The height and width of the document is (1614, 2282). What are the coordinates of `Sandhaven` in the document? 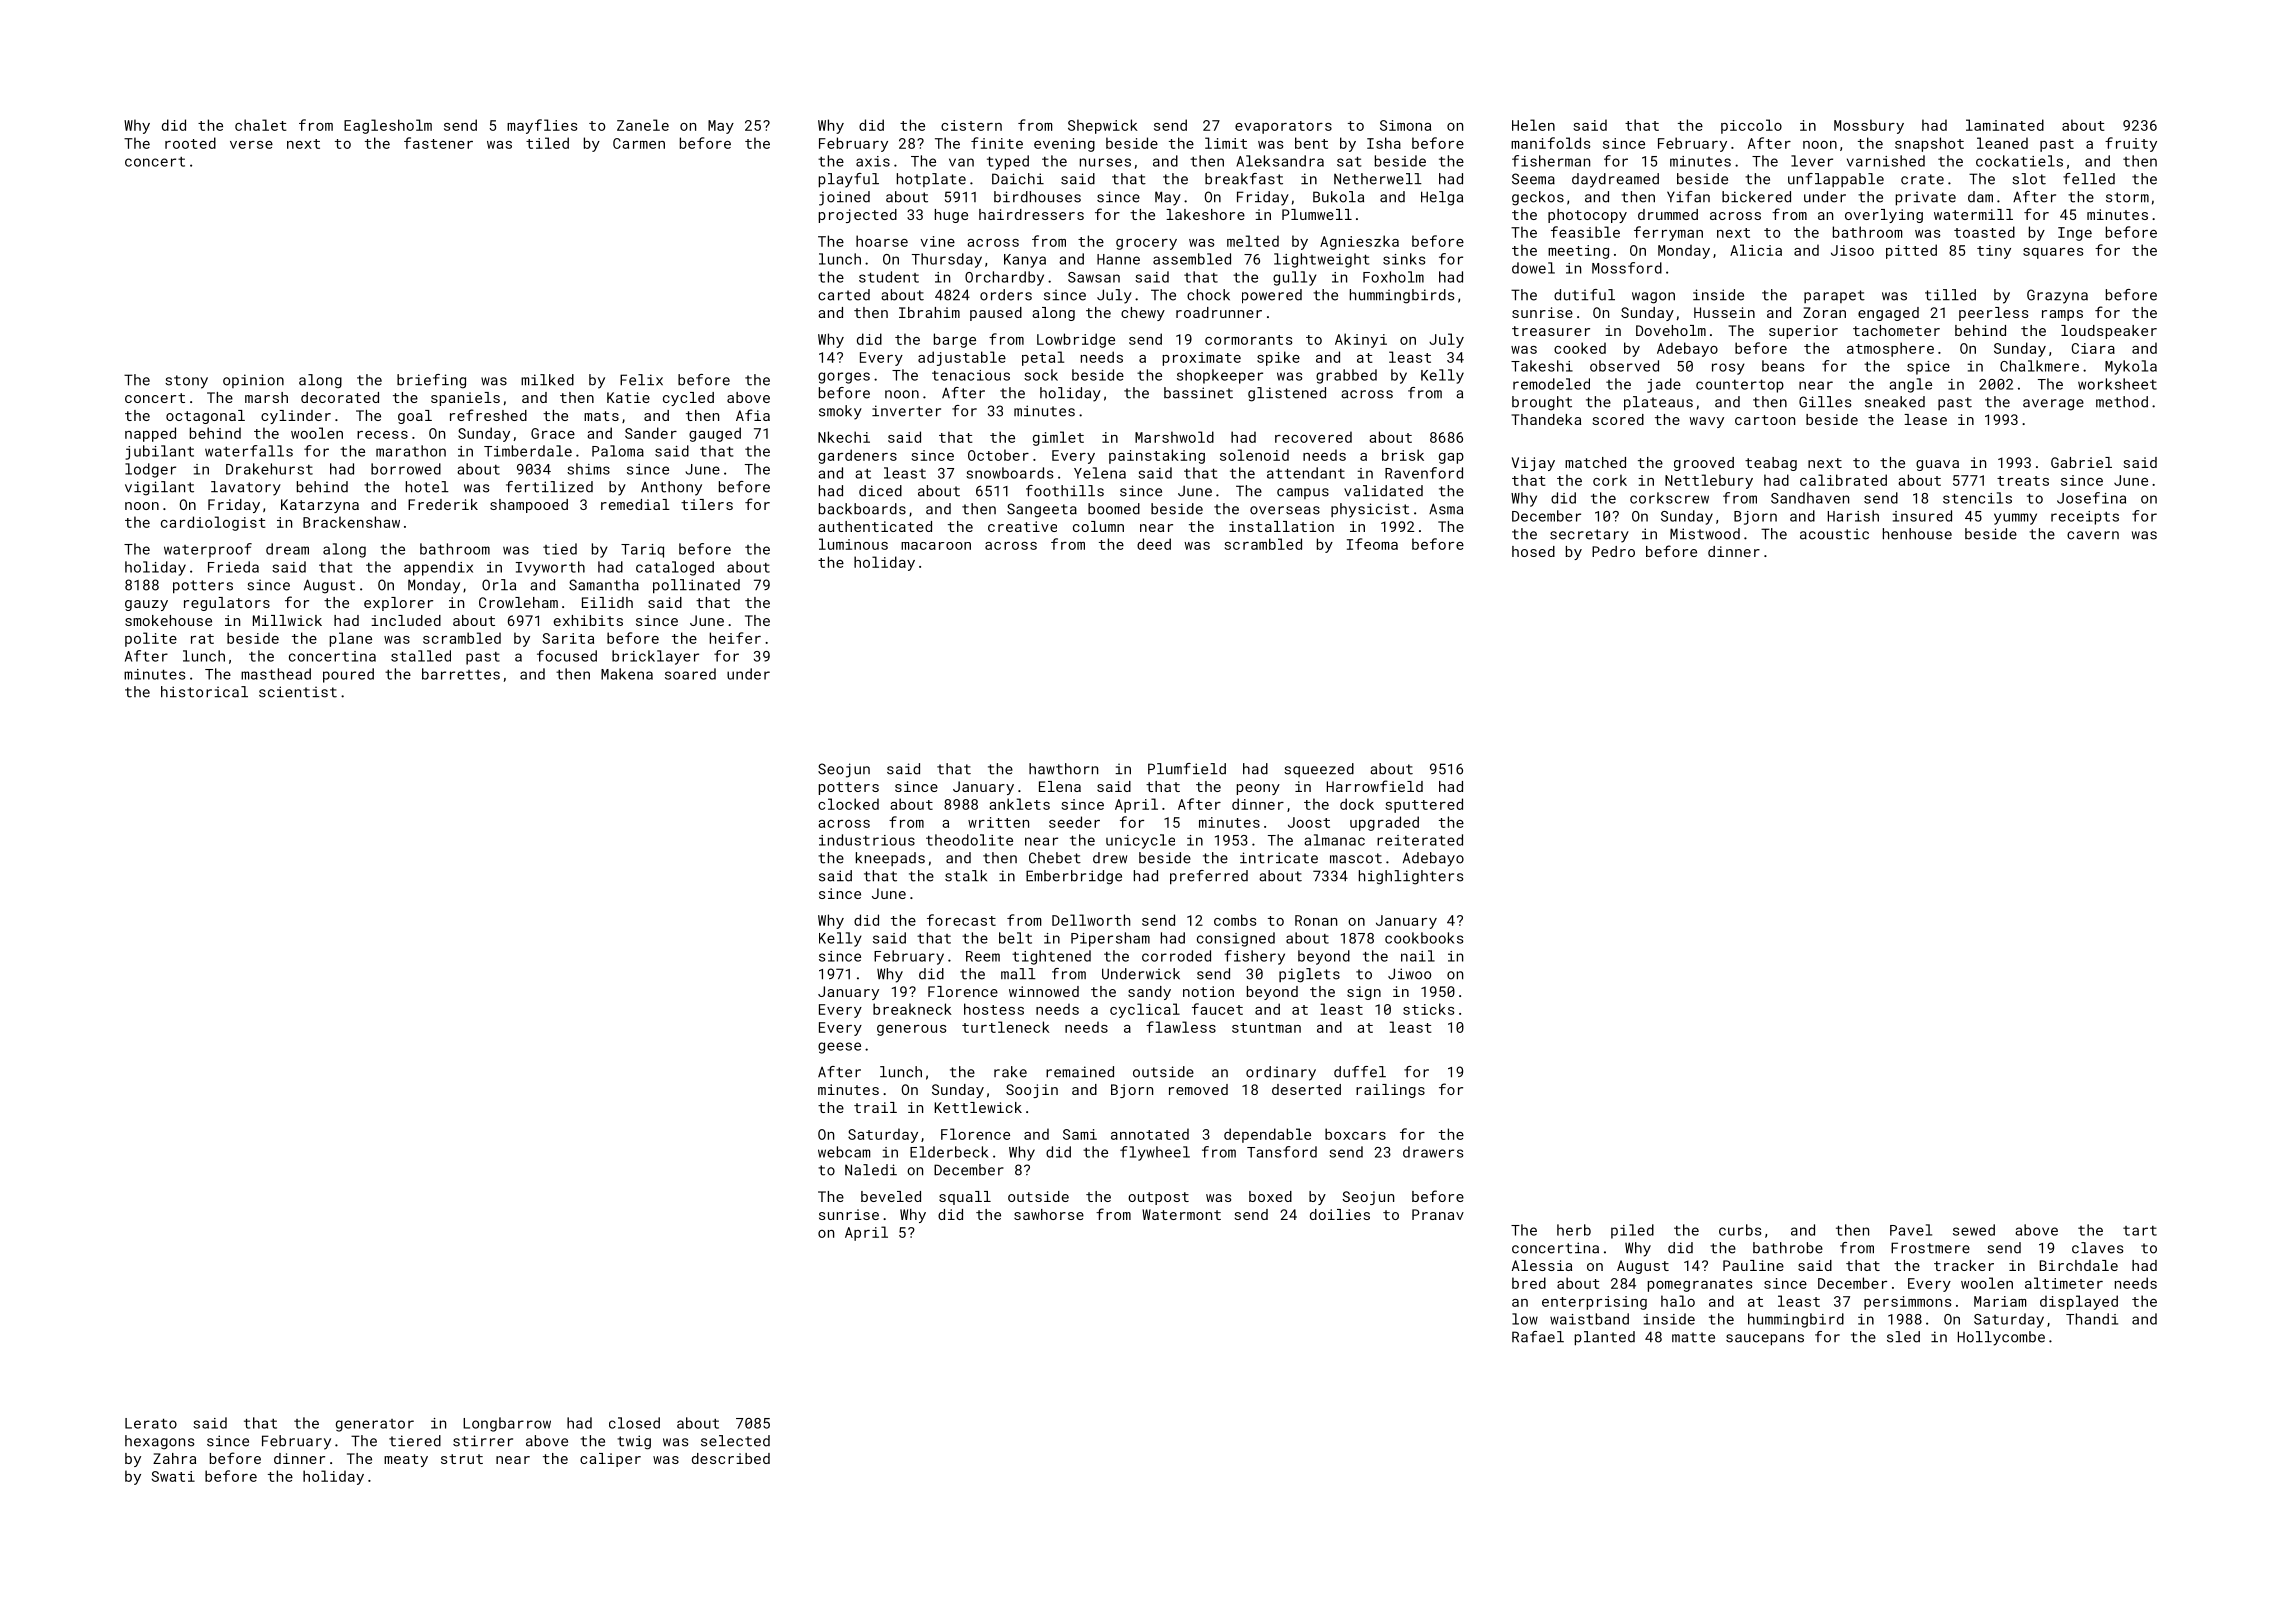 It's located at (1810, 498).
